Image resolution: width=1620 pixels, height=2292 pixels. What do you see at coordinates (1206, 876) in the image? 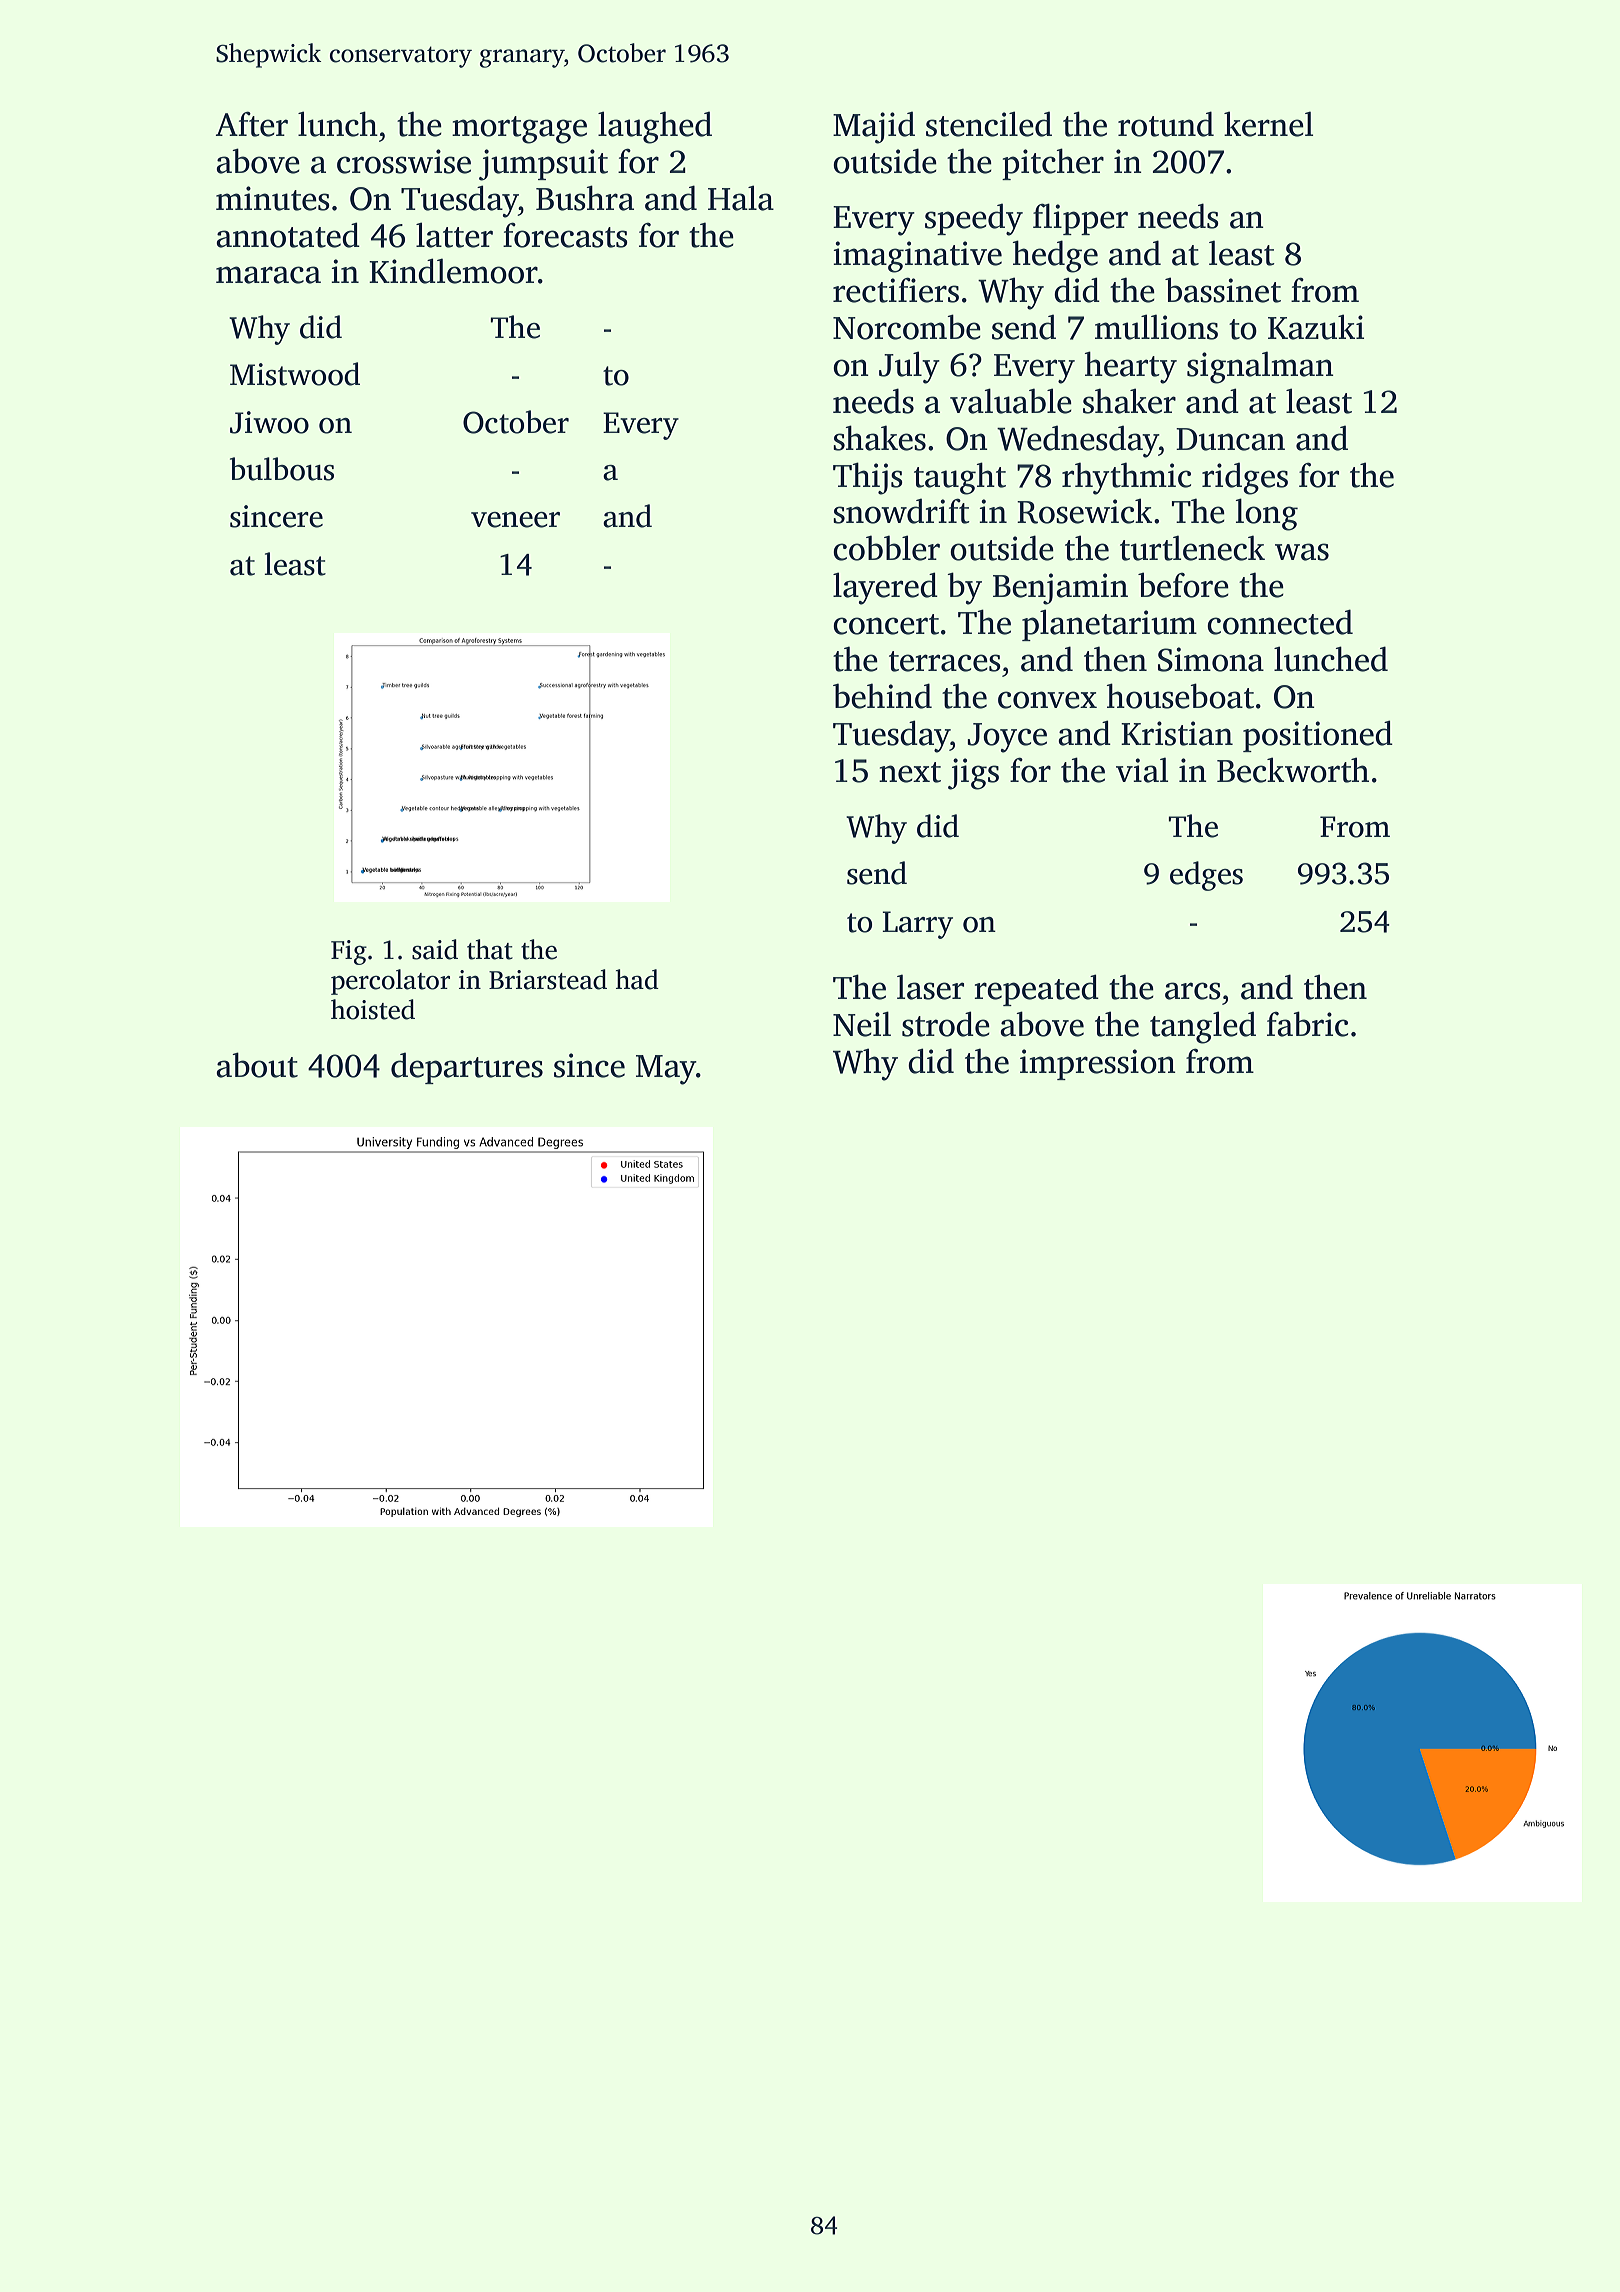
I see `edges` at bounding box center [1206, 876].
